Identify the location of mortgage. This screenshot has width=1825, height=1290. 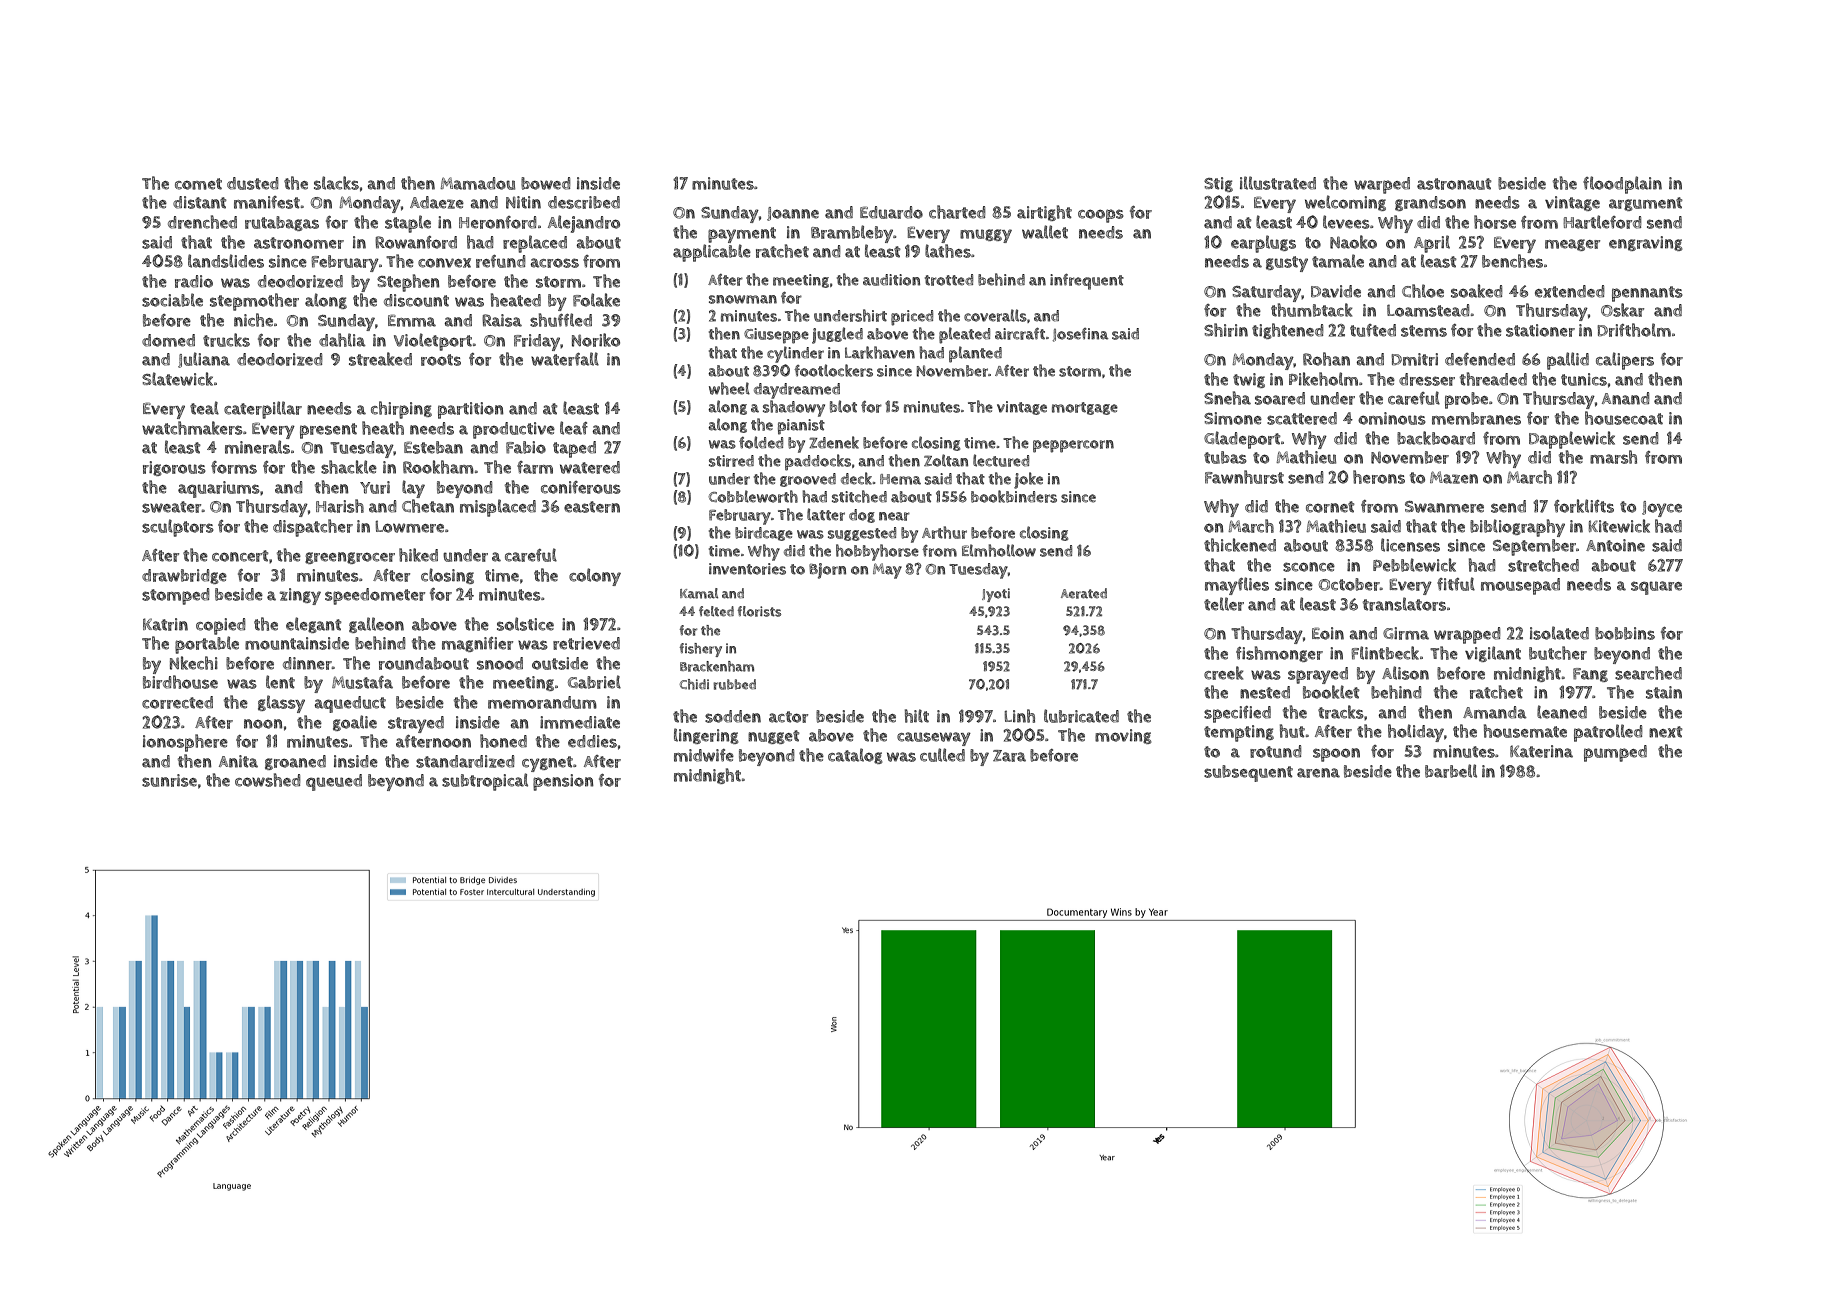
(1085, 408).
